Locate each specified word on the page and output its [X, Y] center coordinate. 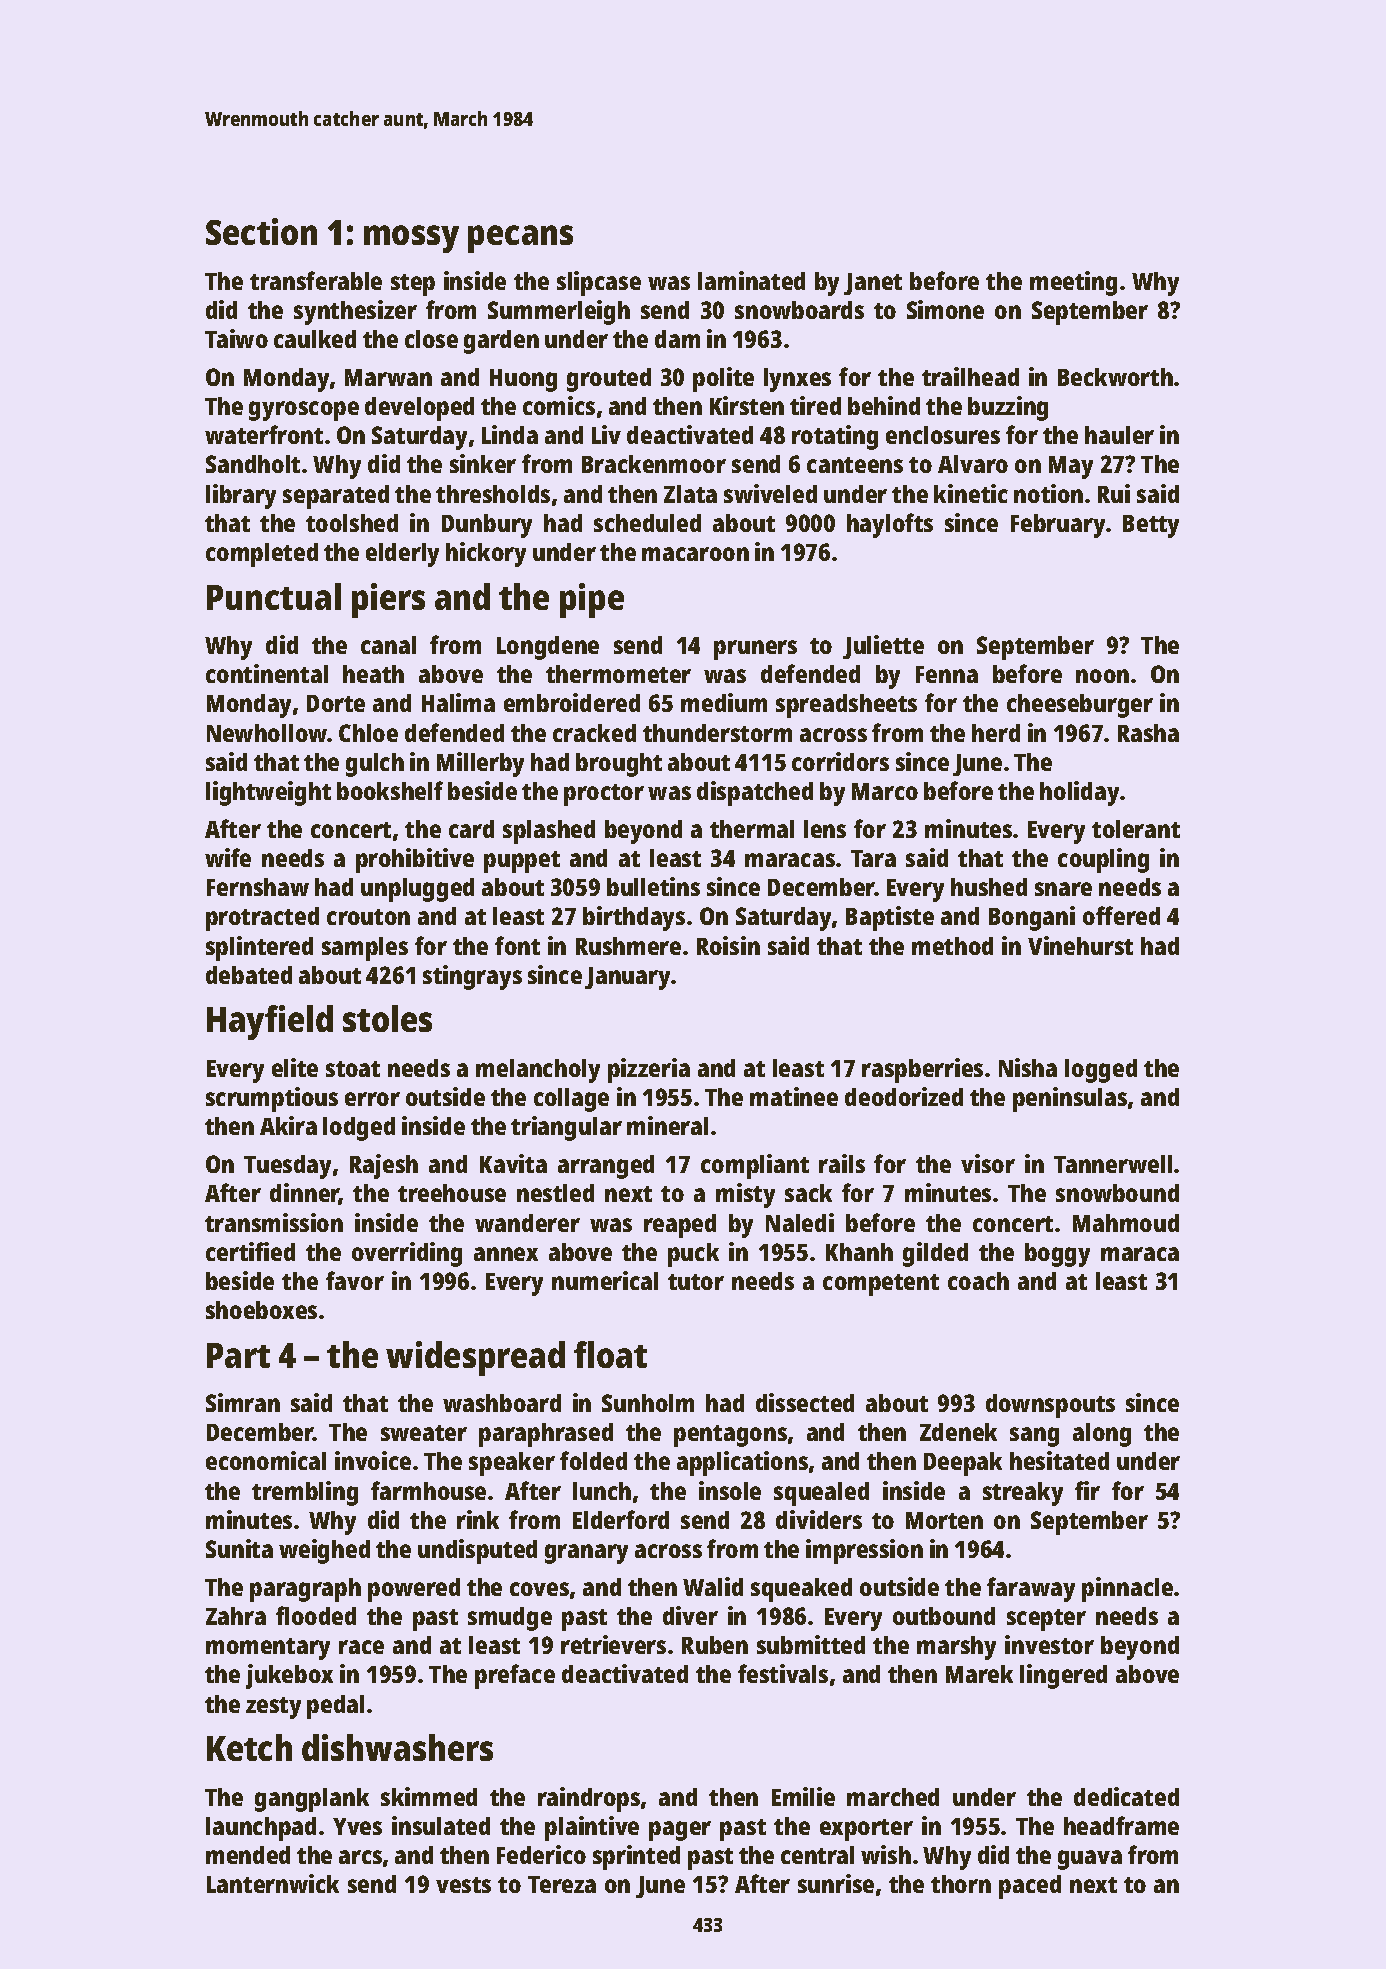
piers [388, 600]
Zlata [690, 494]
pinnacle [1127, 1589]
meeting [1073, 283]
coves [539, 1589]
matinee [794, 1096]
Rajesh [384, 1166]
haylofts [890, 525]
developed [419, 409]
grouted [609, 380]
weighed [324, 1551]
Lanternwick [273, 1883]
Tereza [562, 1884]
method [952, 946]
